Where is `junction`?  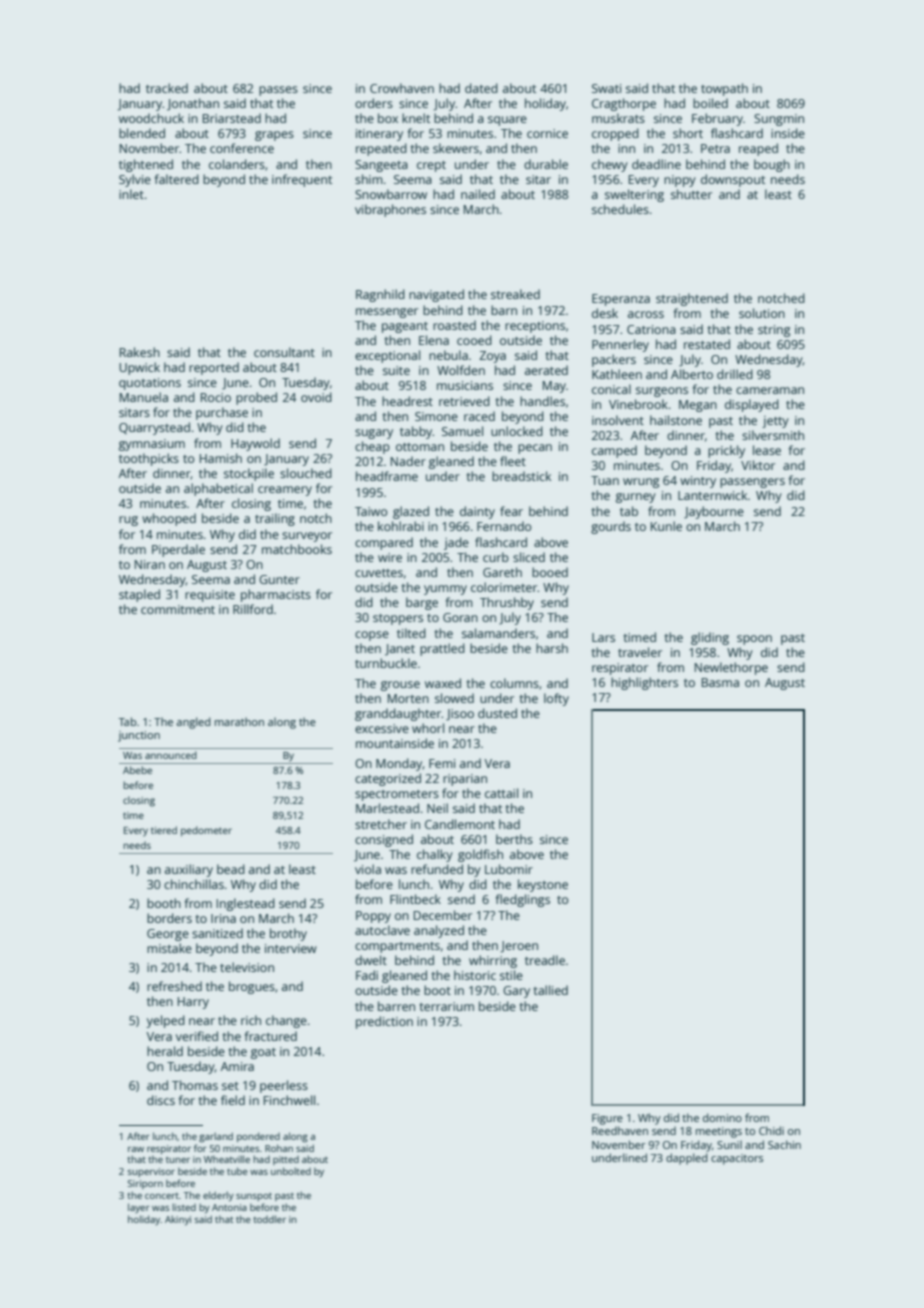 junction is located at coordinates (139, 736).
